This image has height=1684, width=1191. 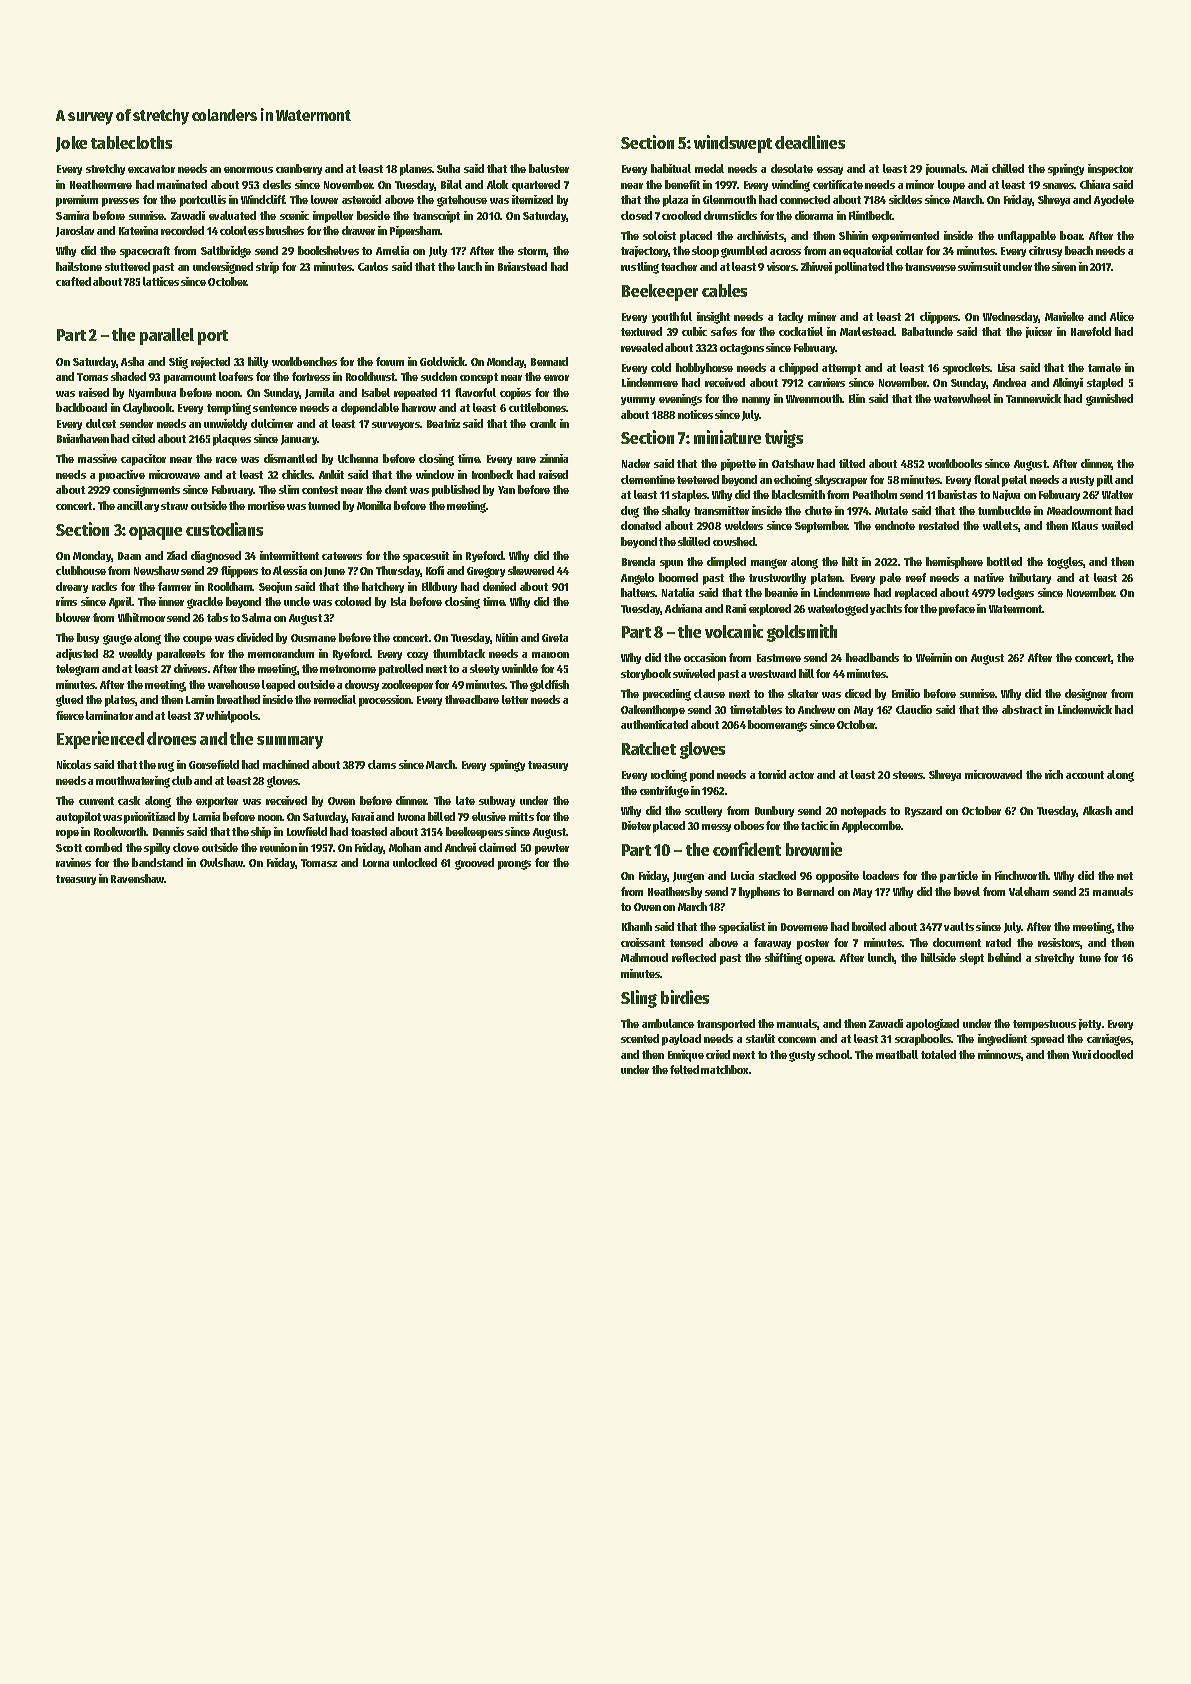 What do you see at coordinates (671, 168) in the image?
I see `habitual` at bounding box center [671, 168].
